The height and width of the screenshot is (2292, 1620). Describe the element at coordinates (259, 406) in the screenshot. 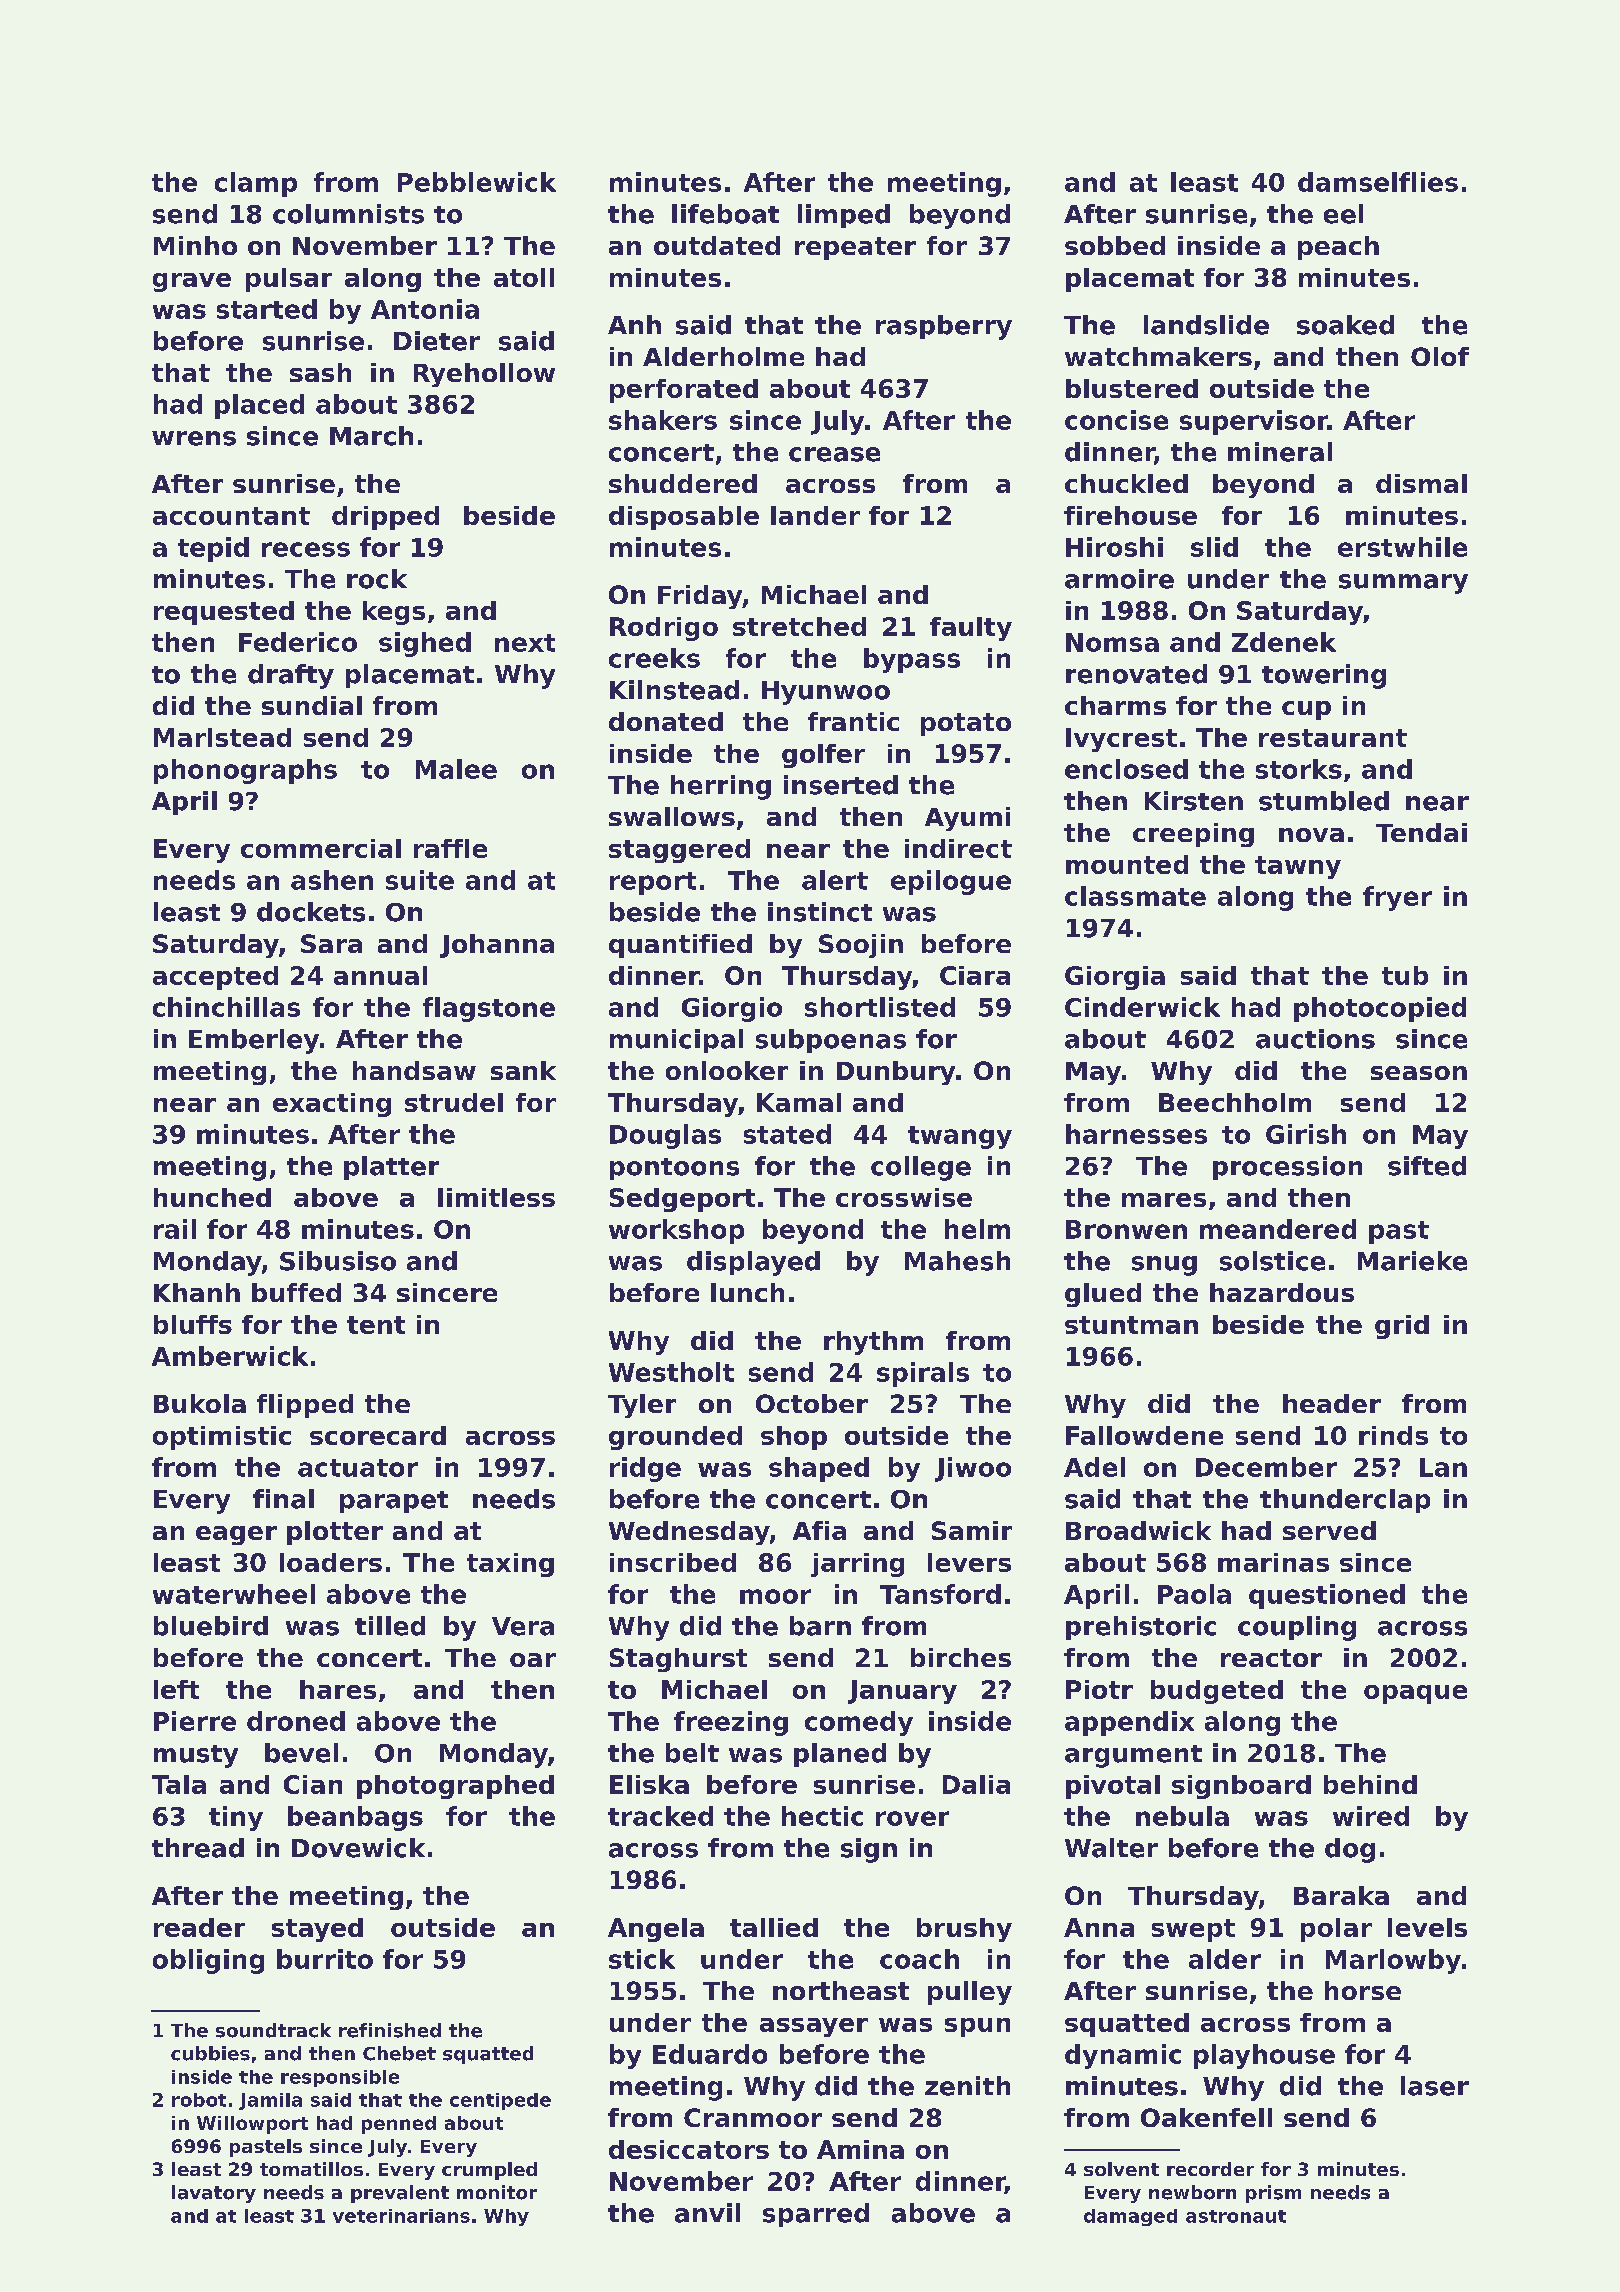

I see `placed` at that location.
